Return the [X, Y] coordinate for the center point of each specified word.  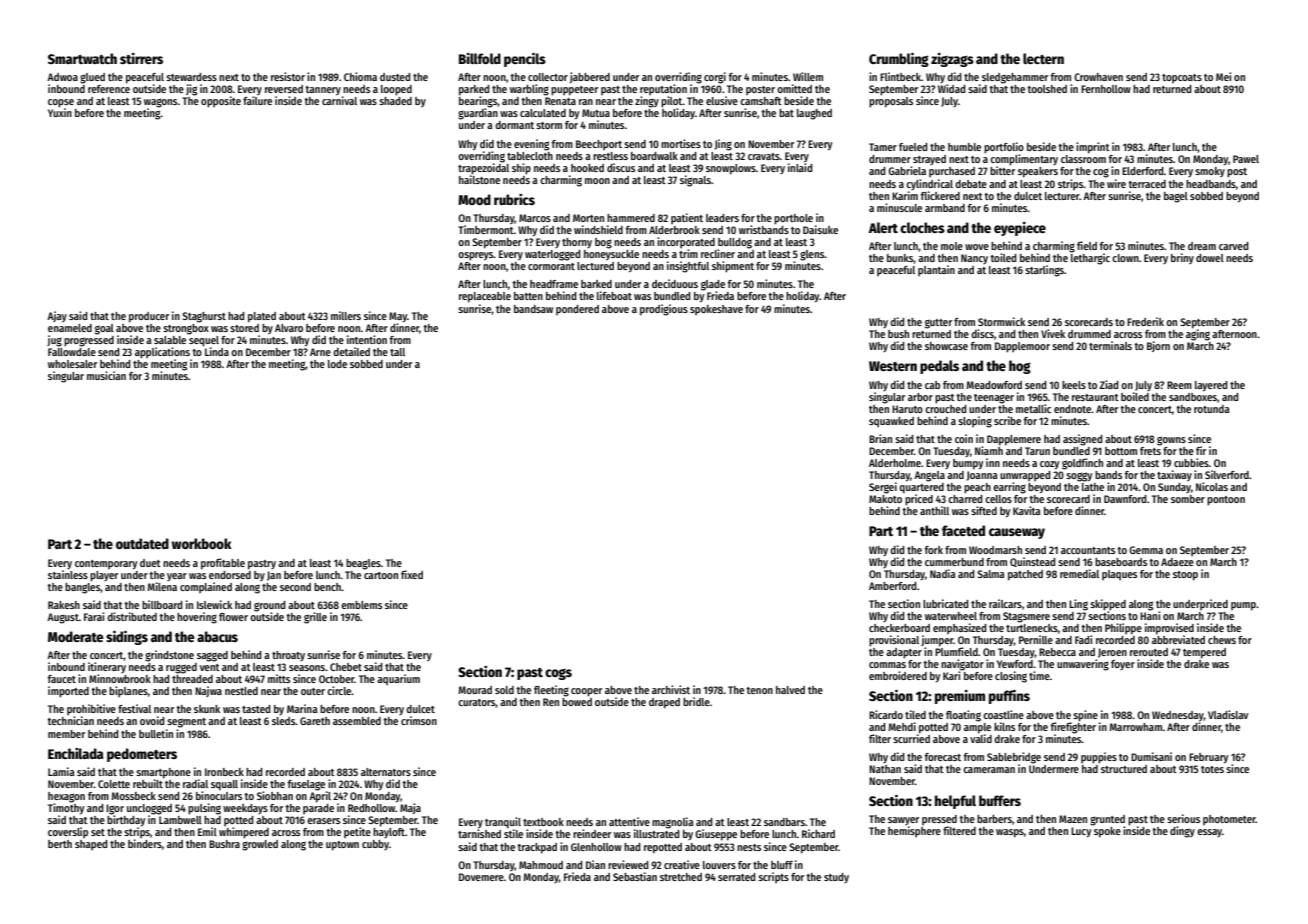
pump [1243, 606]
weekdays [245, 809]
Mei [1223, 76]
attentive [629, 821]
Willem [808, 76]
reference [109, 89]
